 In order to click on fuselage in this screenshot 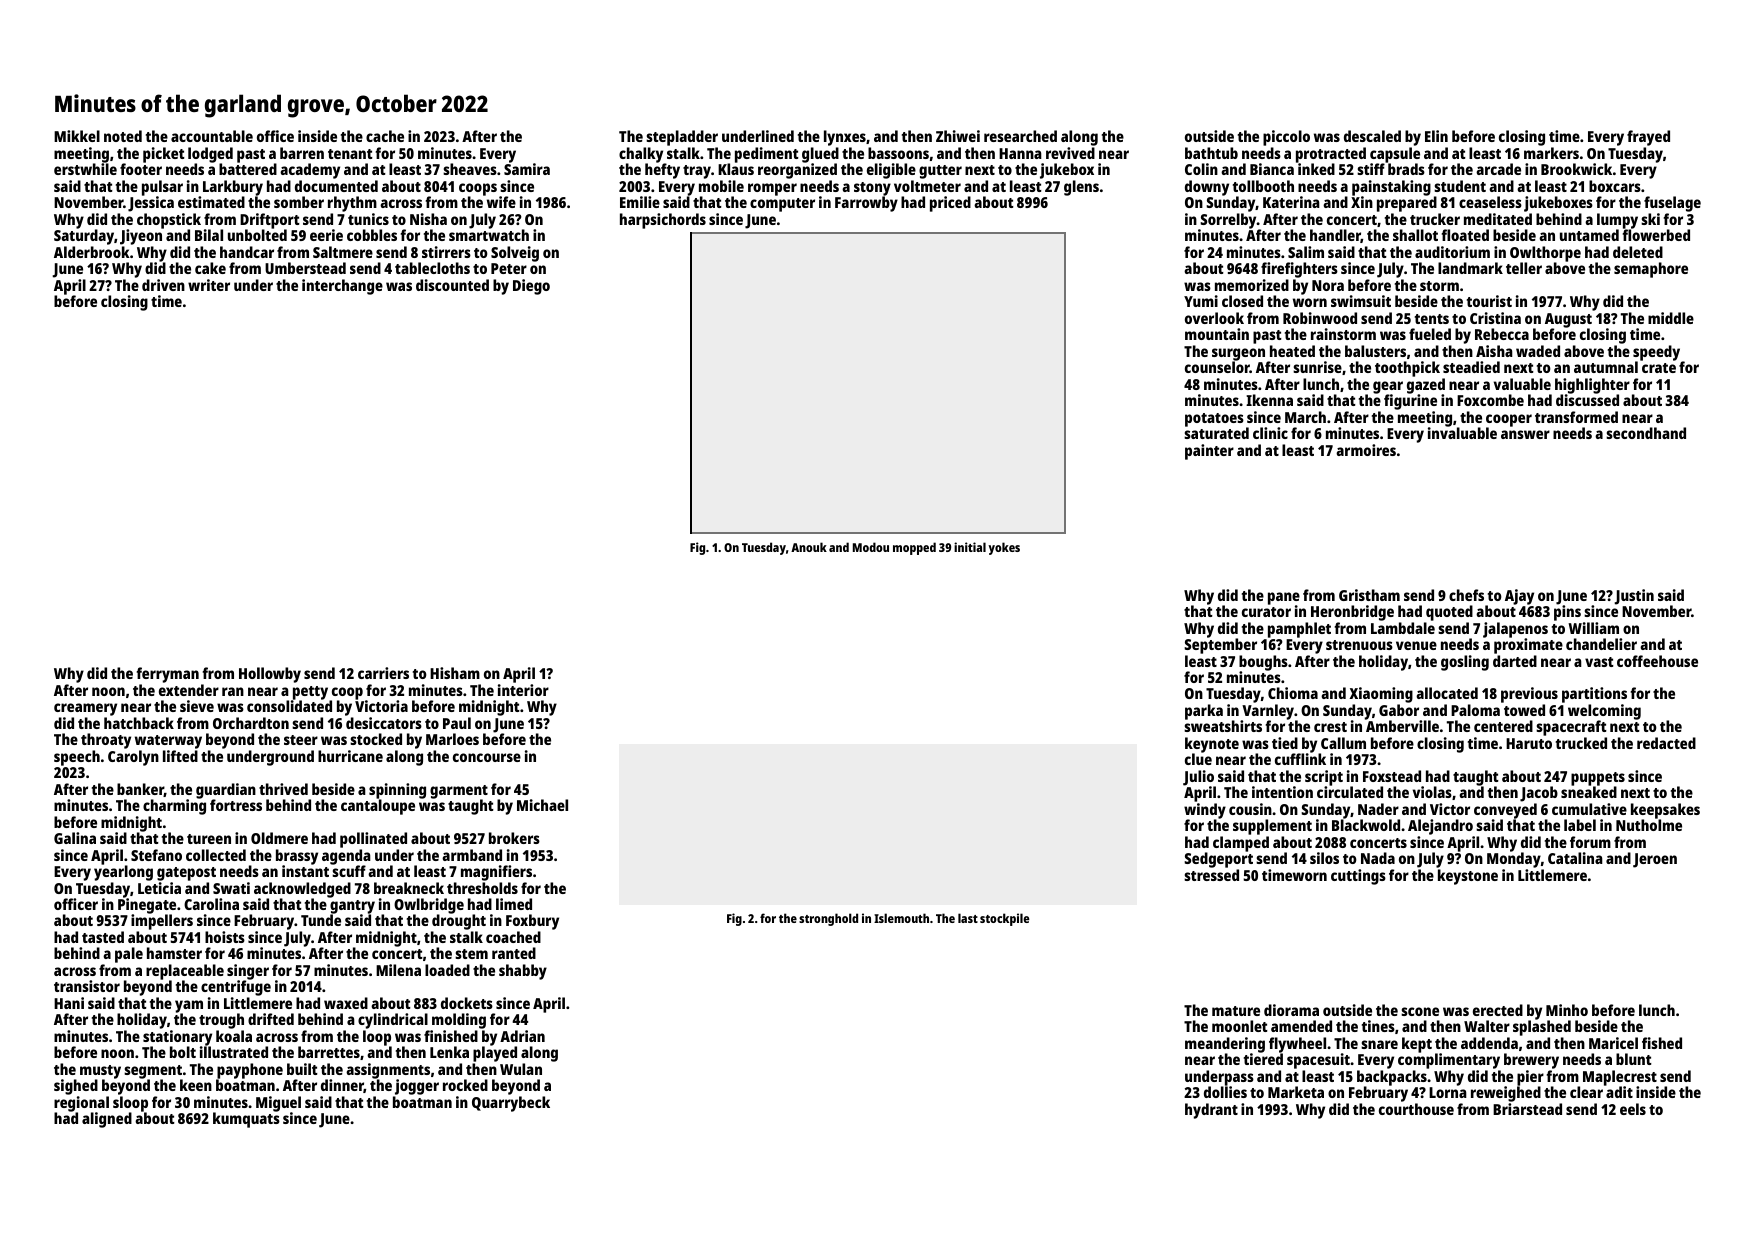, I will do `click(1672, 204)`.
